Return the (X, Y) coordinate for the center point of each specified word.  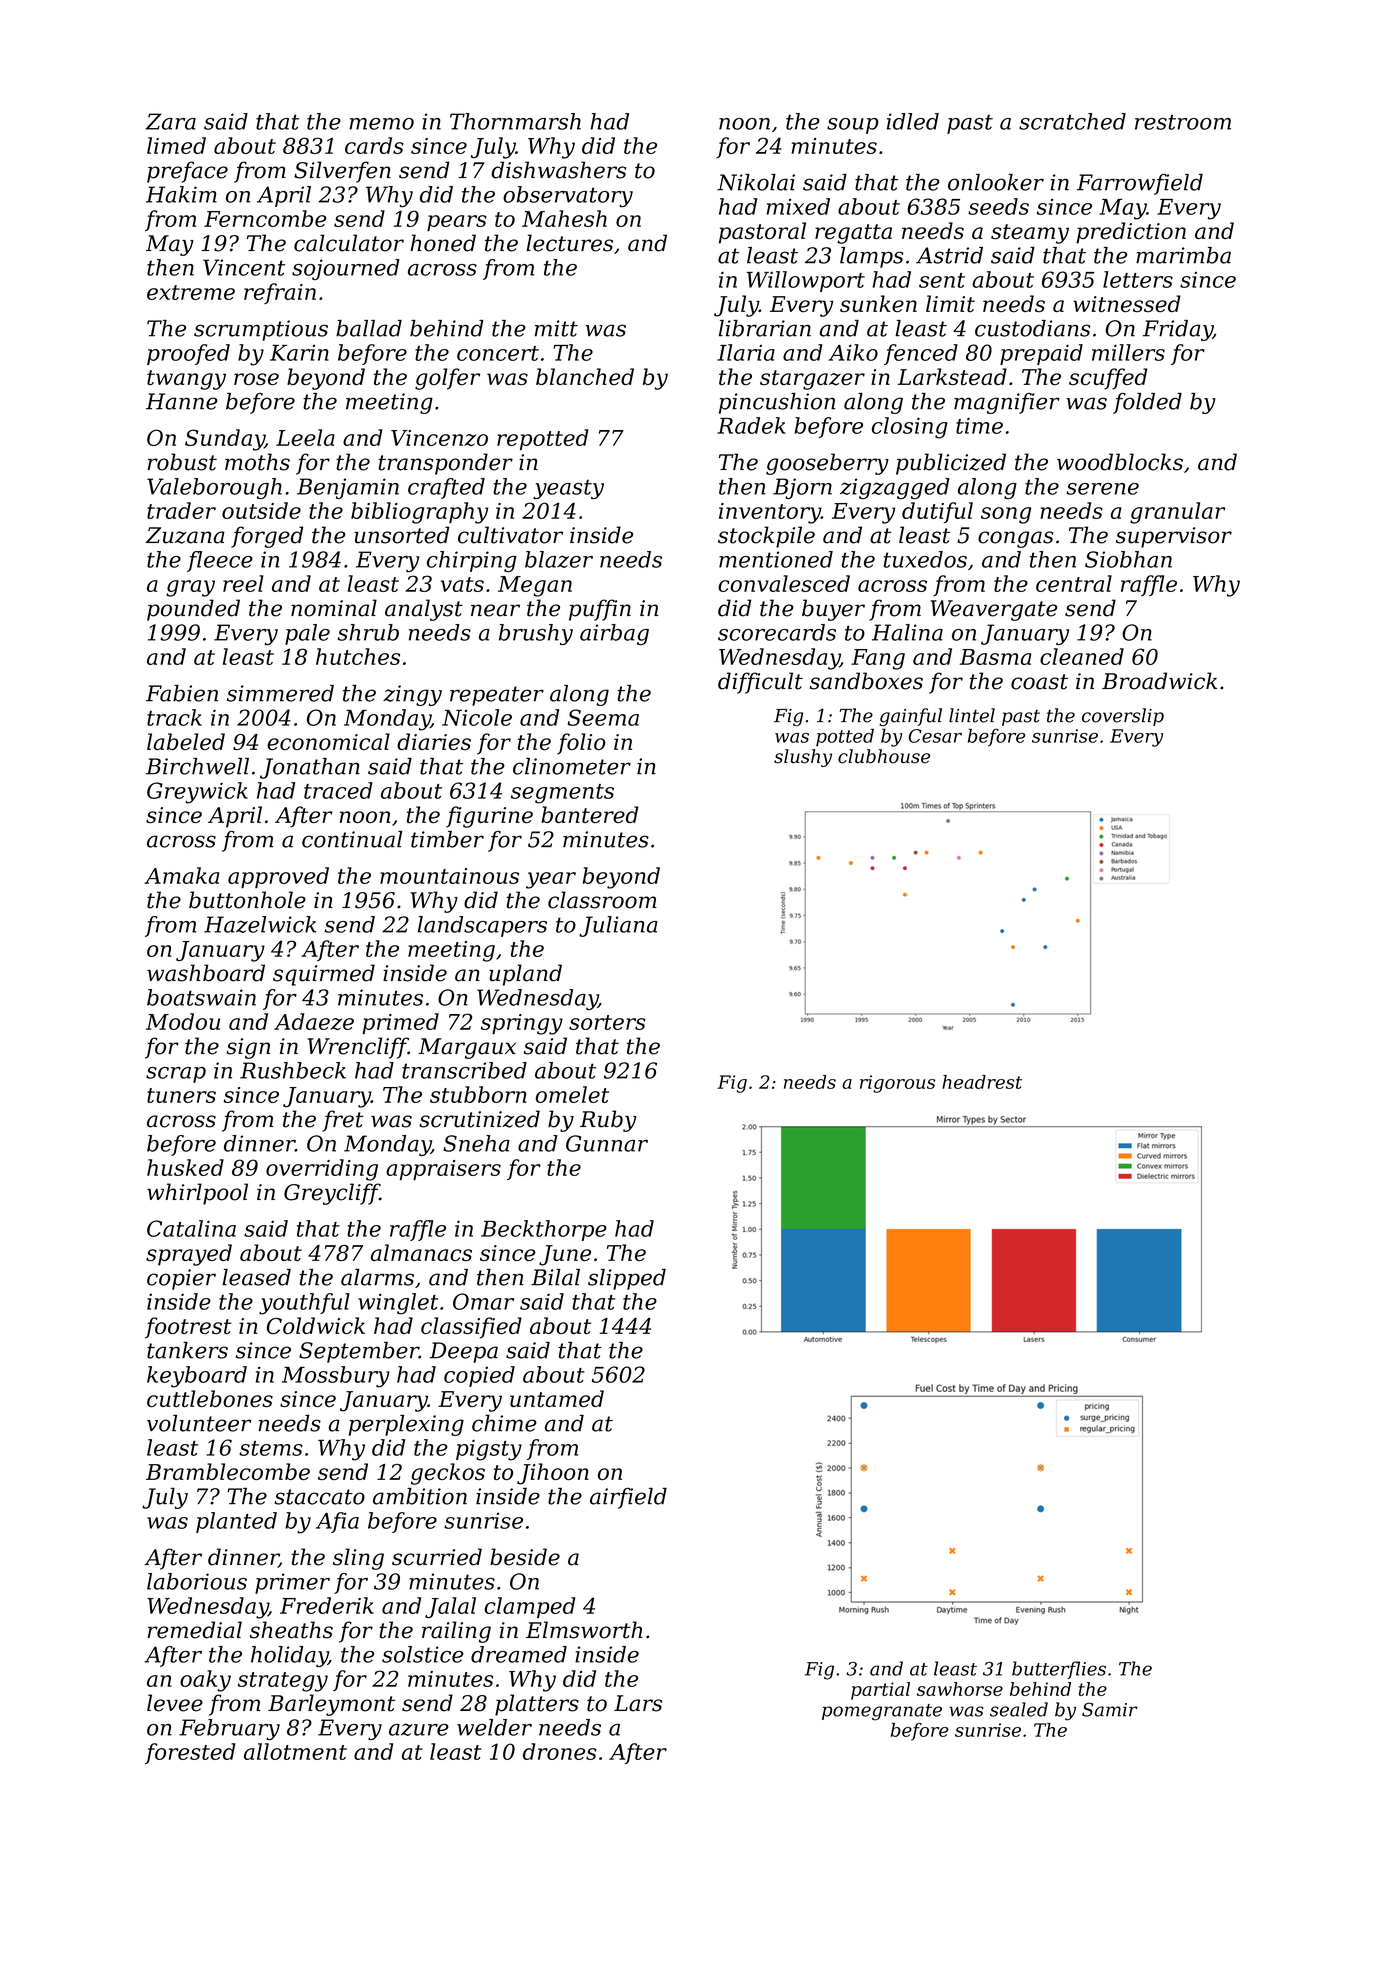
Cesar (935, 736)
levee (175, 1703)
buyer (833, 610)
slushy (803, 758)
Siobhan (1128, 559)
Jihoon (553, 1474)
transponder (445, 464)
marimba (1183, 255)
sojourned (346, 269)
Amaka (181, 875)
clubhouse (884, 756)
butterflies (1059, 1670)
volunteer (199, 1423)
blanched (585, 376)
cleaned (1082, 656)
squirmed (324, 975)
